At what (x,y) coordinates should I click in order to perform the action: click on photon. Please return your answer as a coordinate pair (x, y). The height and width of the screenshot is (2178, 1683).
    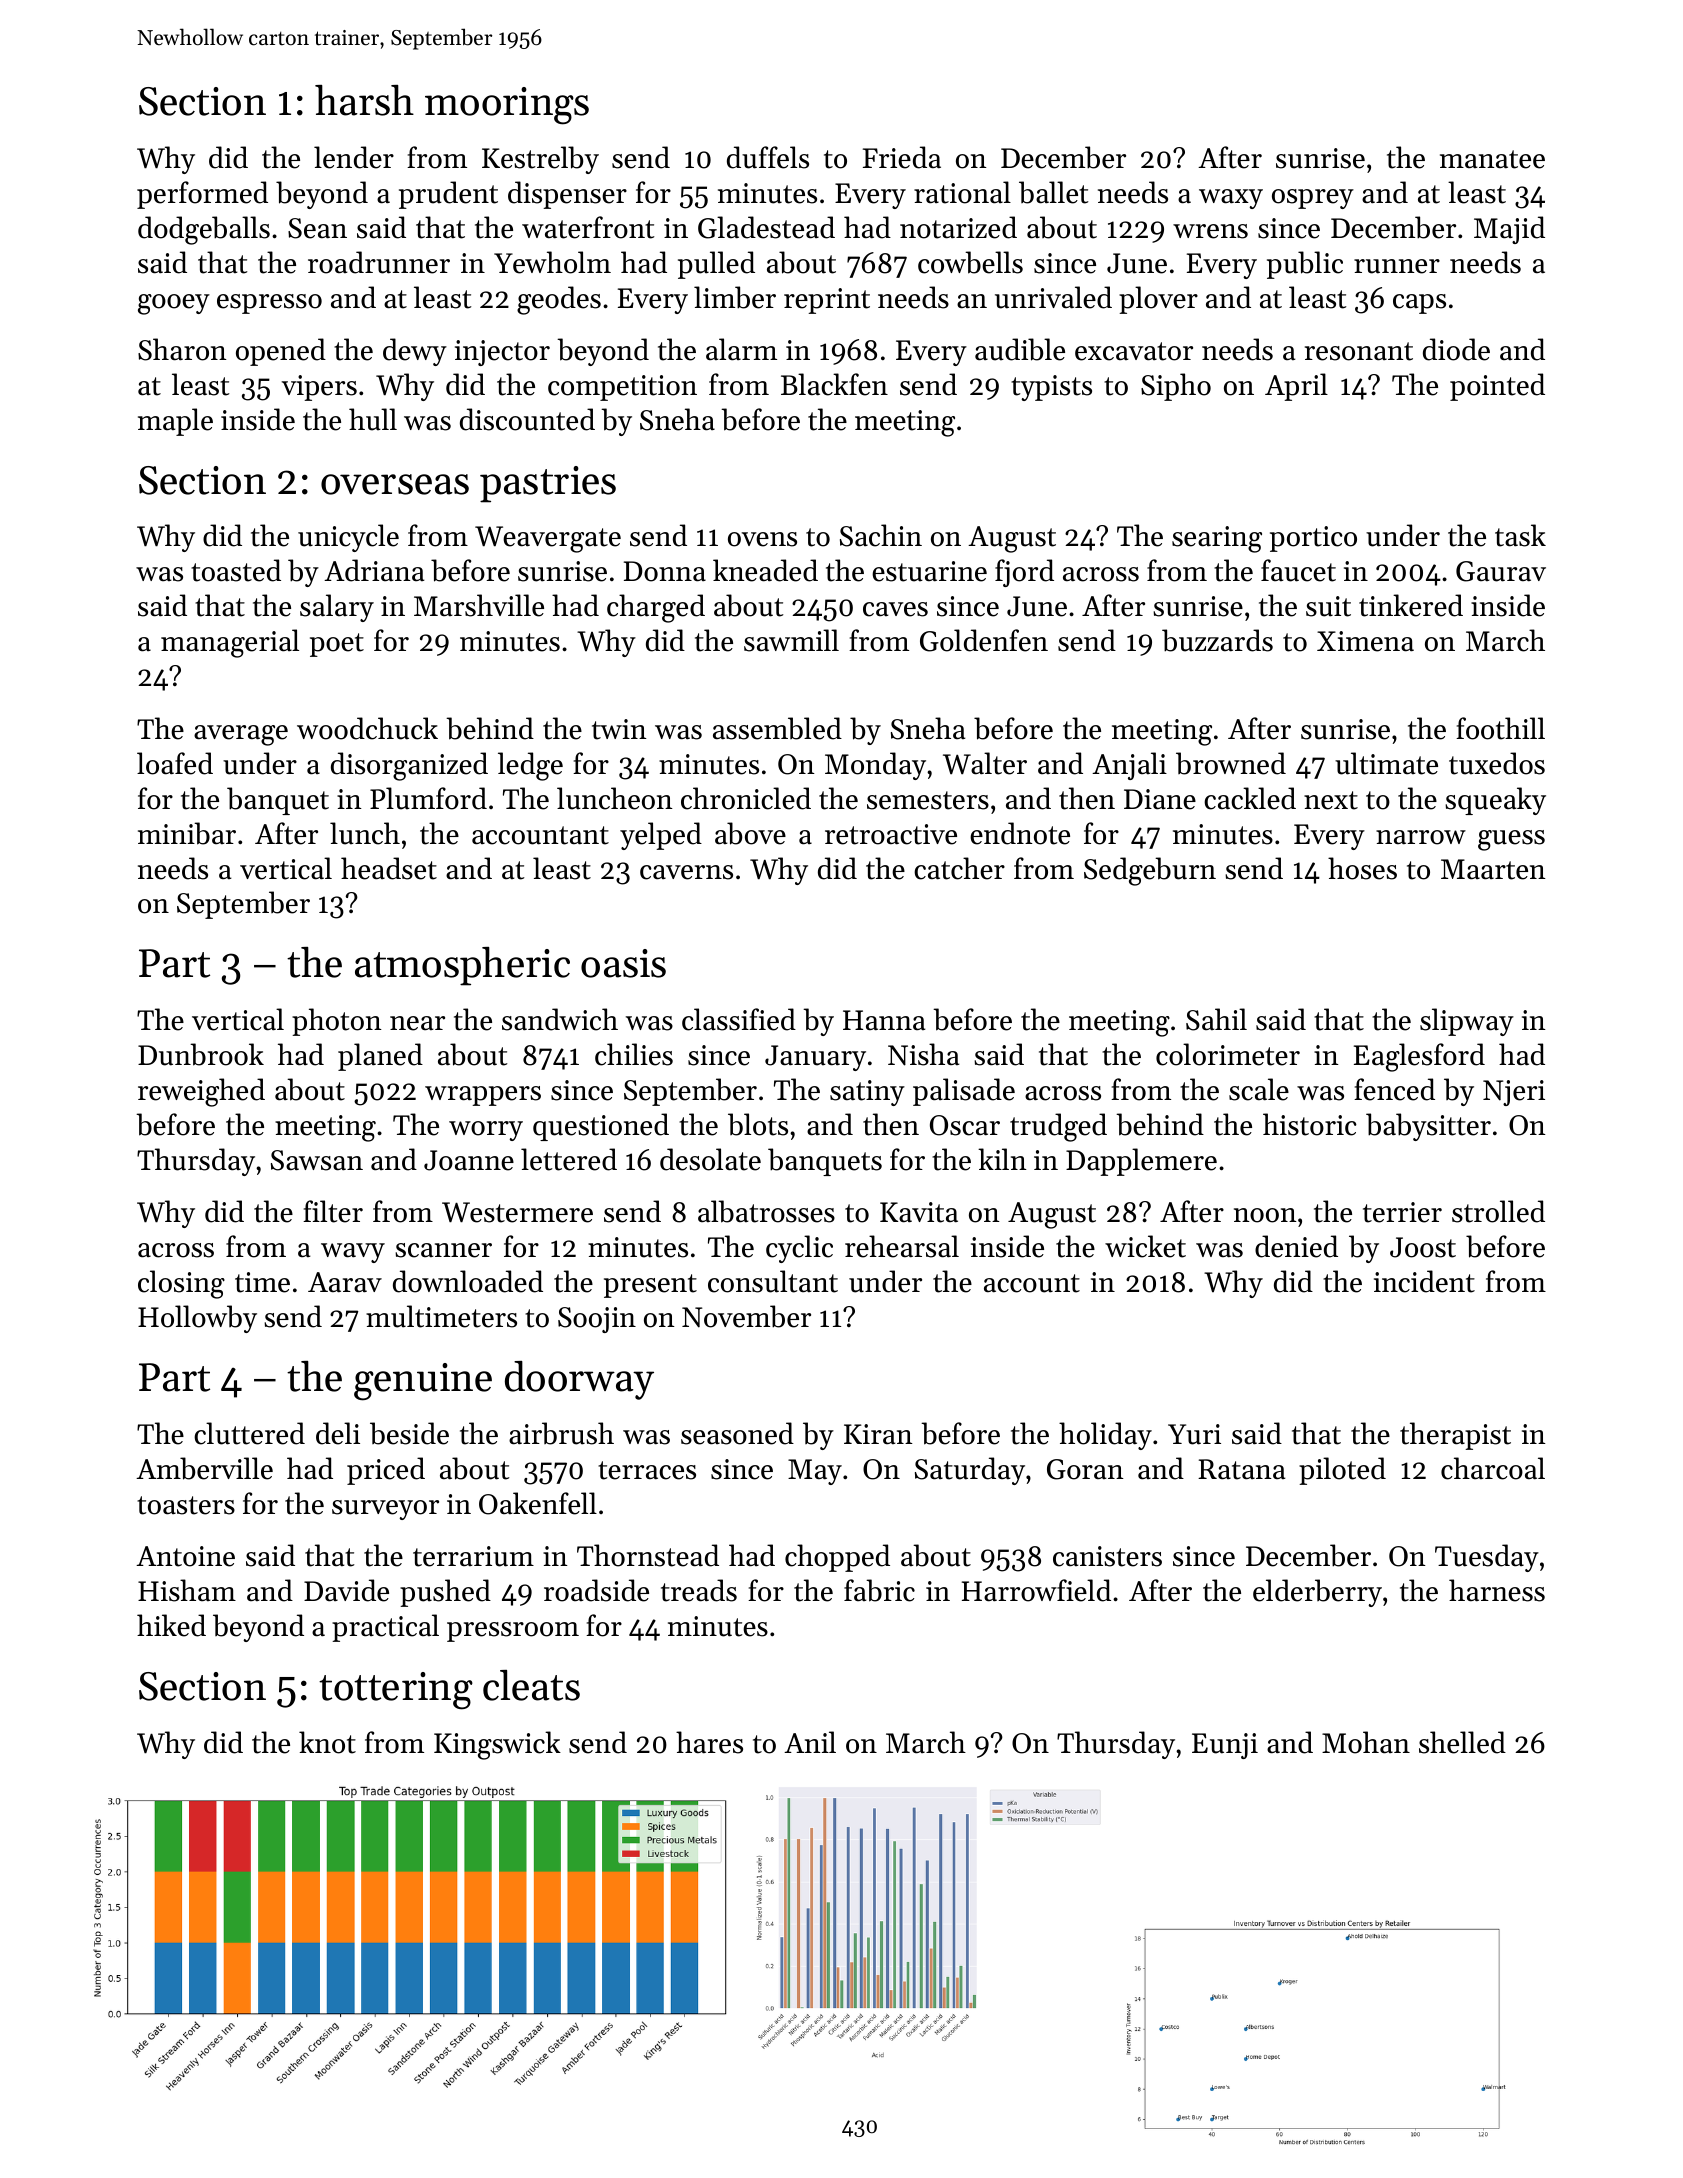
    Looking at the image, I should click on (337, 1022).
